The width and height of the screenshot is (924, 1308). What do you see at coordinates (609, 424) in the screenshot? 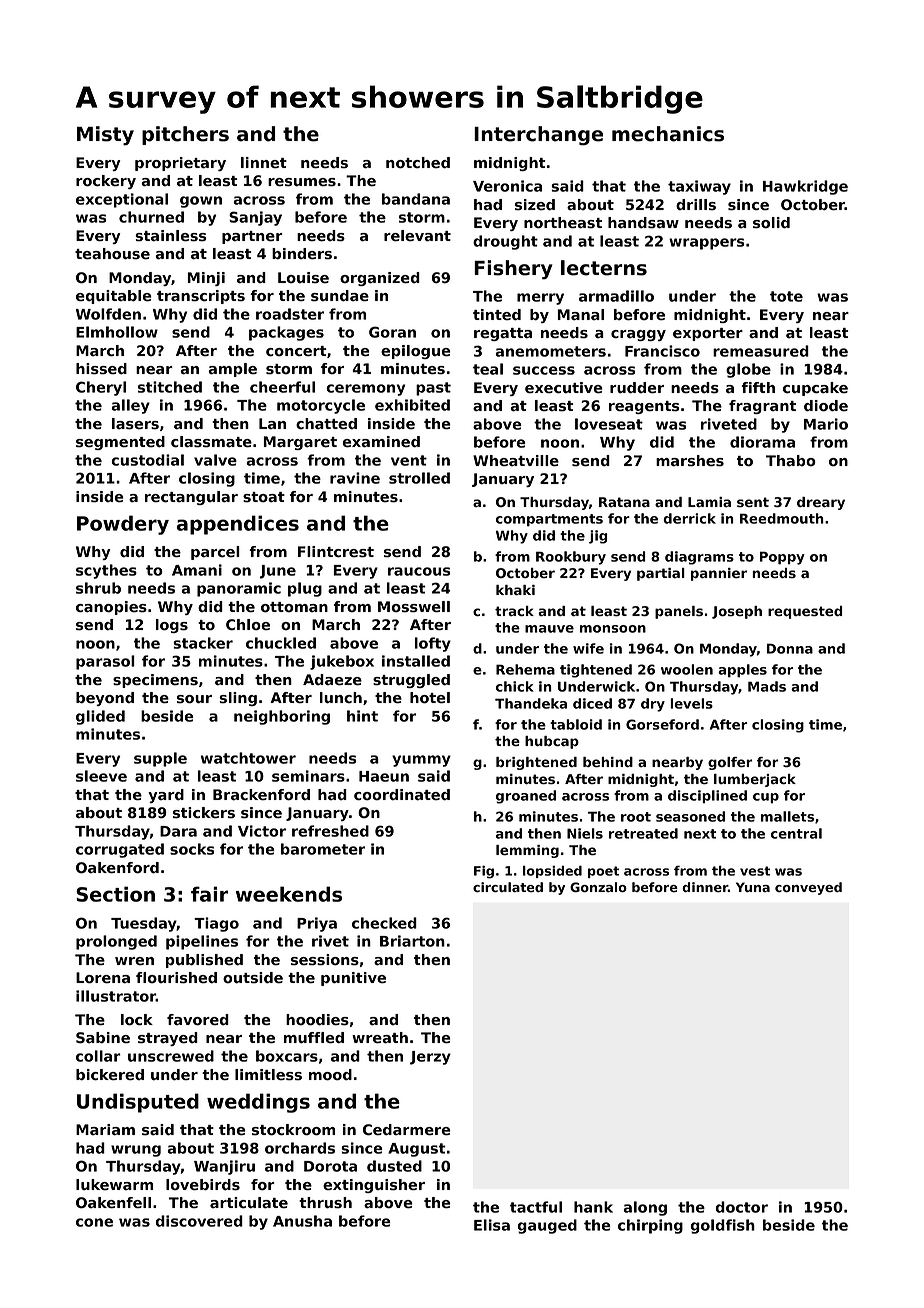
I see `loveseat` at bounding box center [609, 424].
